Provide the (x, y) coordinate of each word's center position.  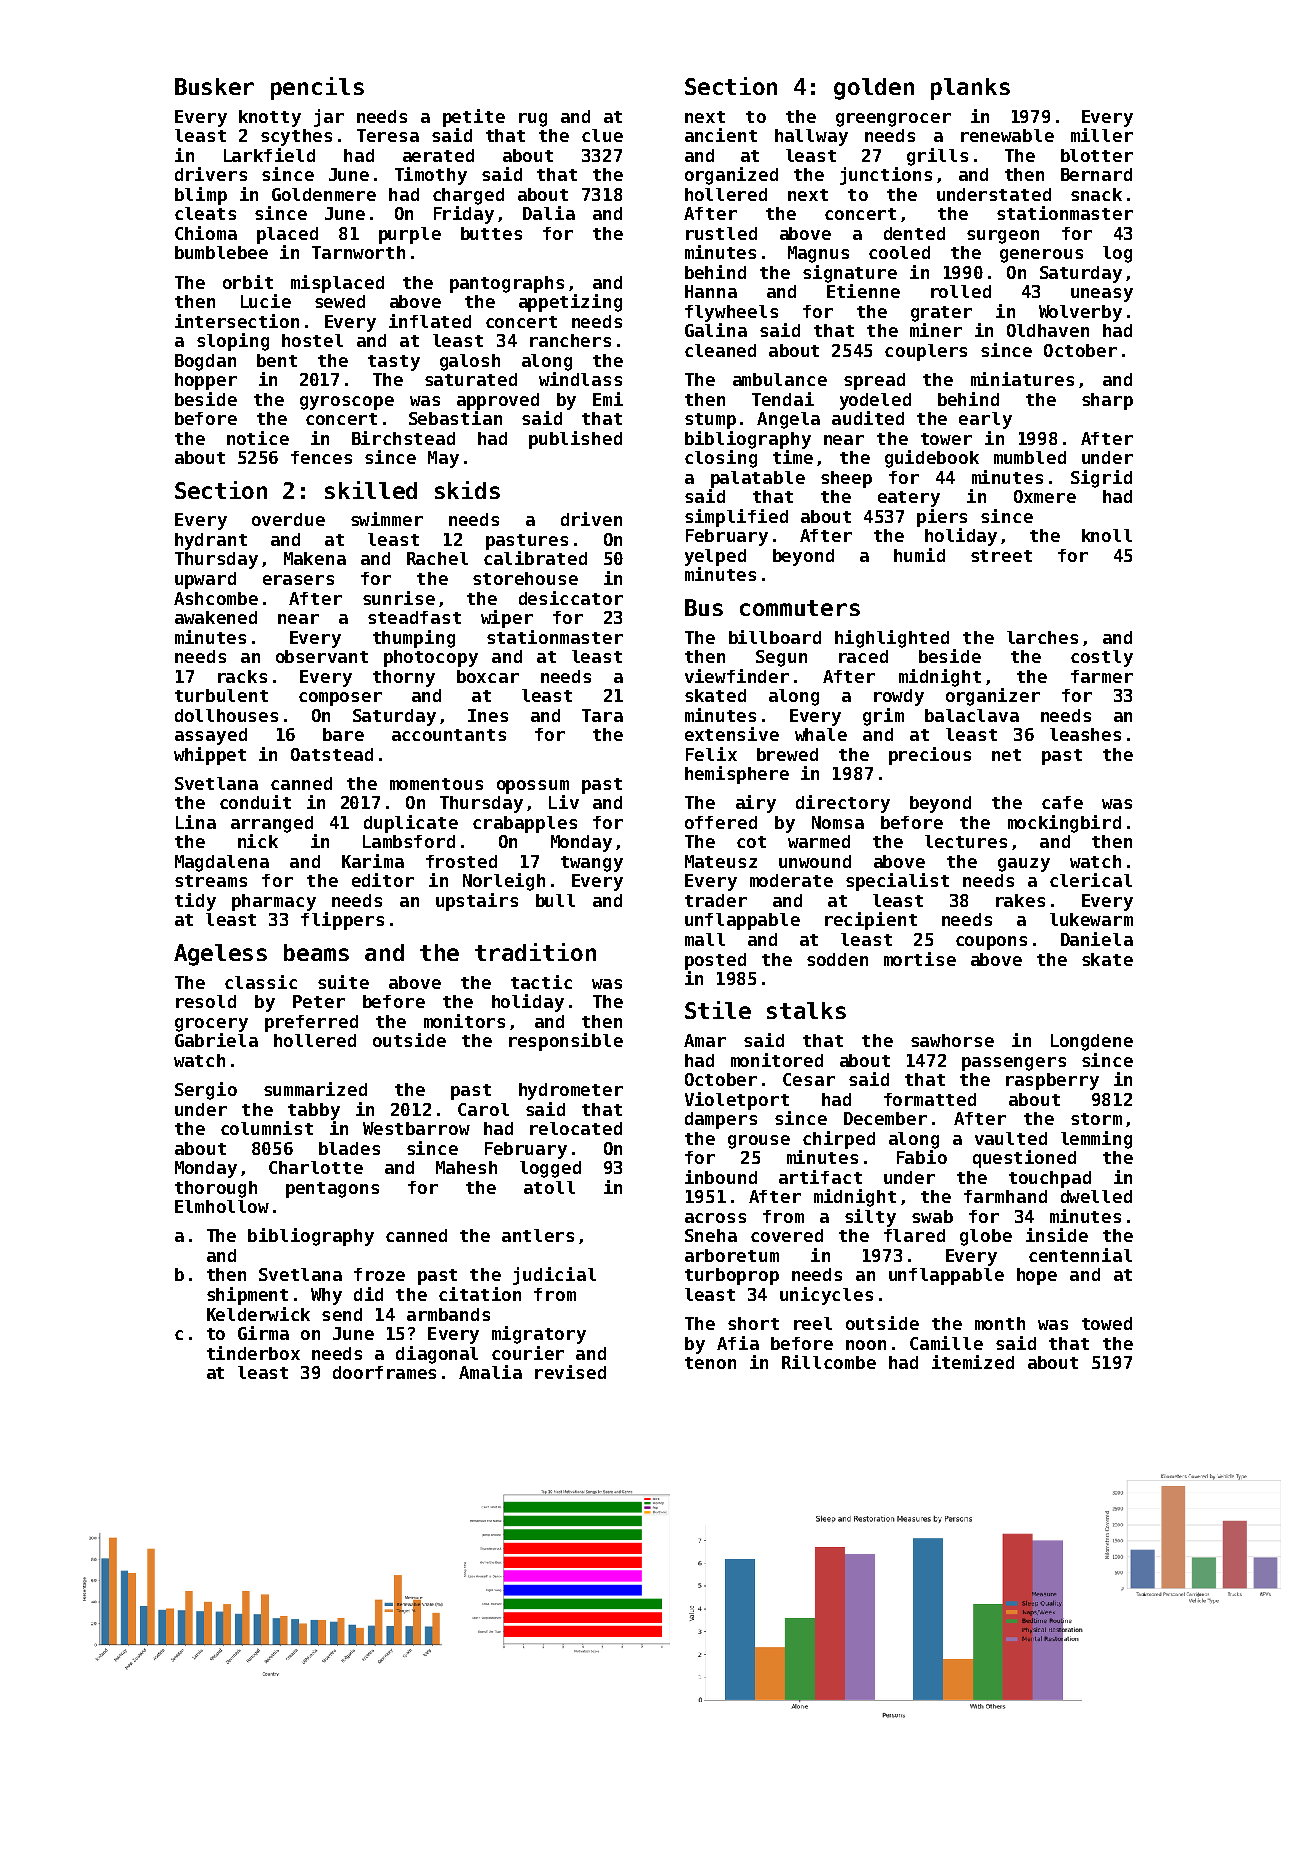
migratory (539, 1335)
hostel (312, 340)
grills (937, 157)
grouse (759, 1142)
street (1001, 556)
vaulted (1011, 1138)
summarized (315, 1089)
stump (710, 421)
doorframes (384, 1372)
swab (932, 1216)
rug (533, 120)
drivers (211, 174)
